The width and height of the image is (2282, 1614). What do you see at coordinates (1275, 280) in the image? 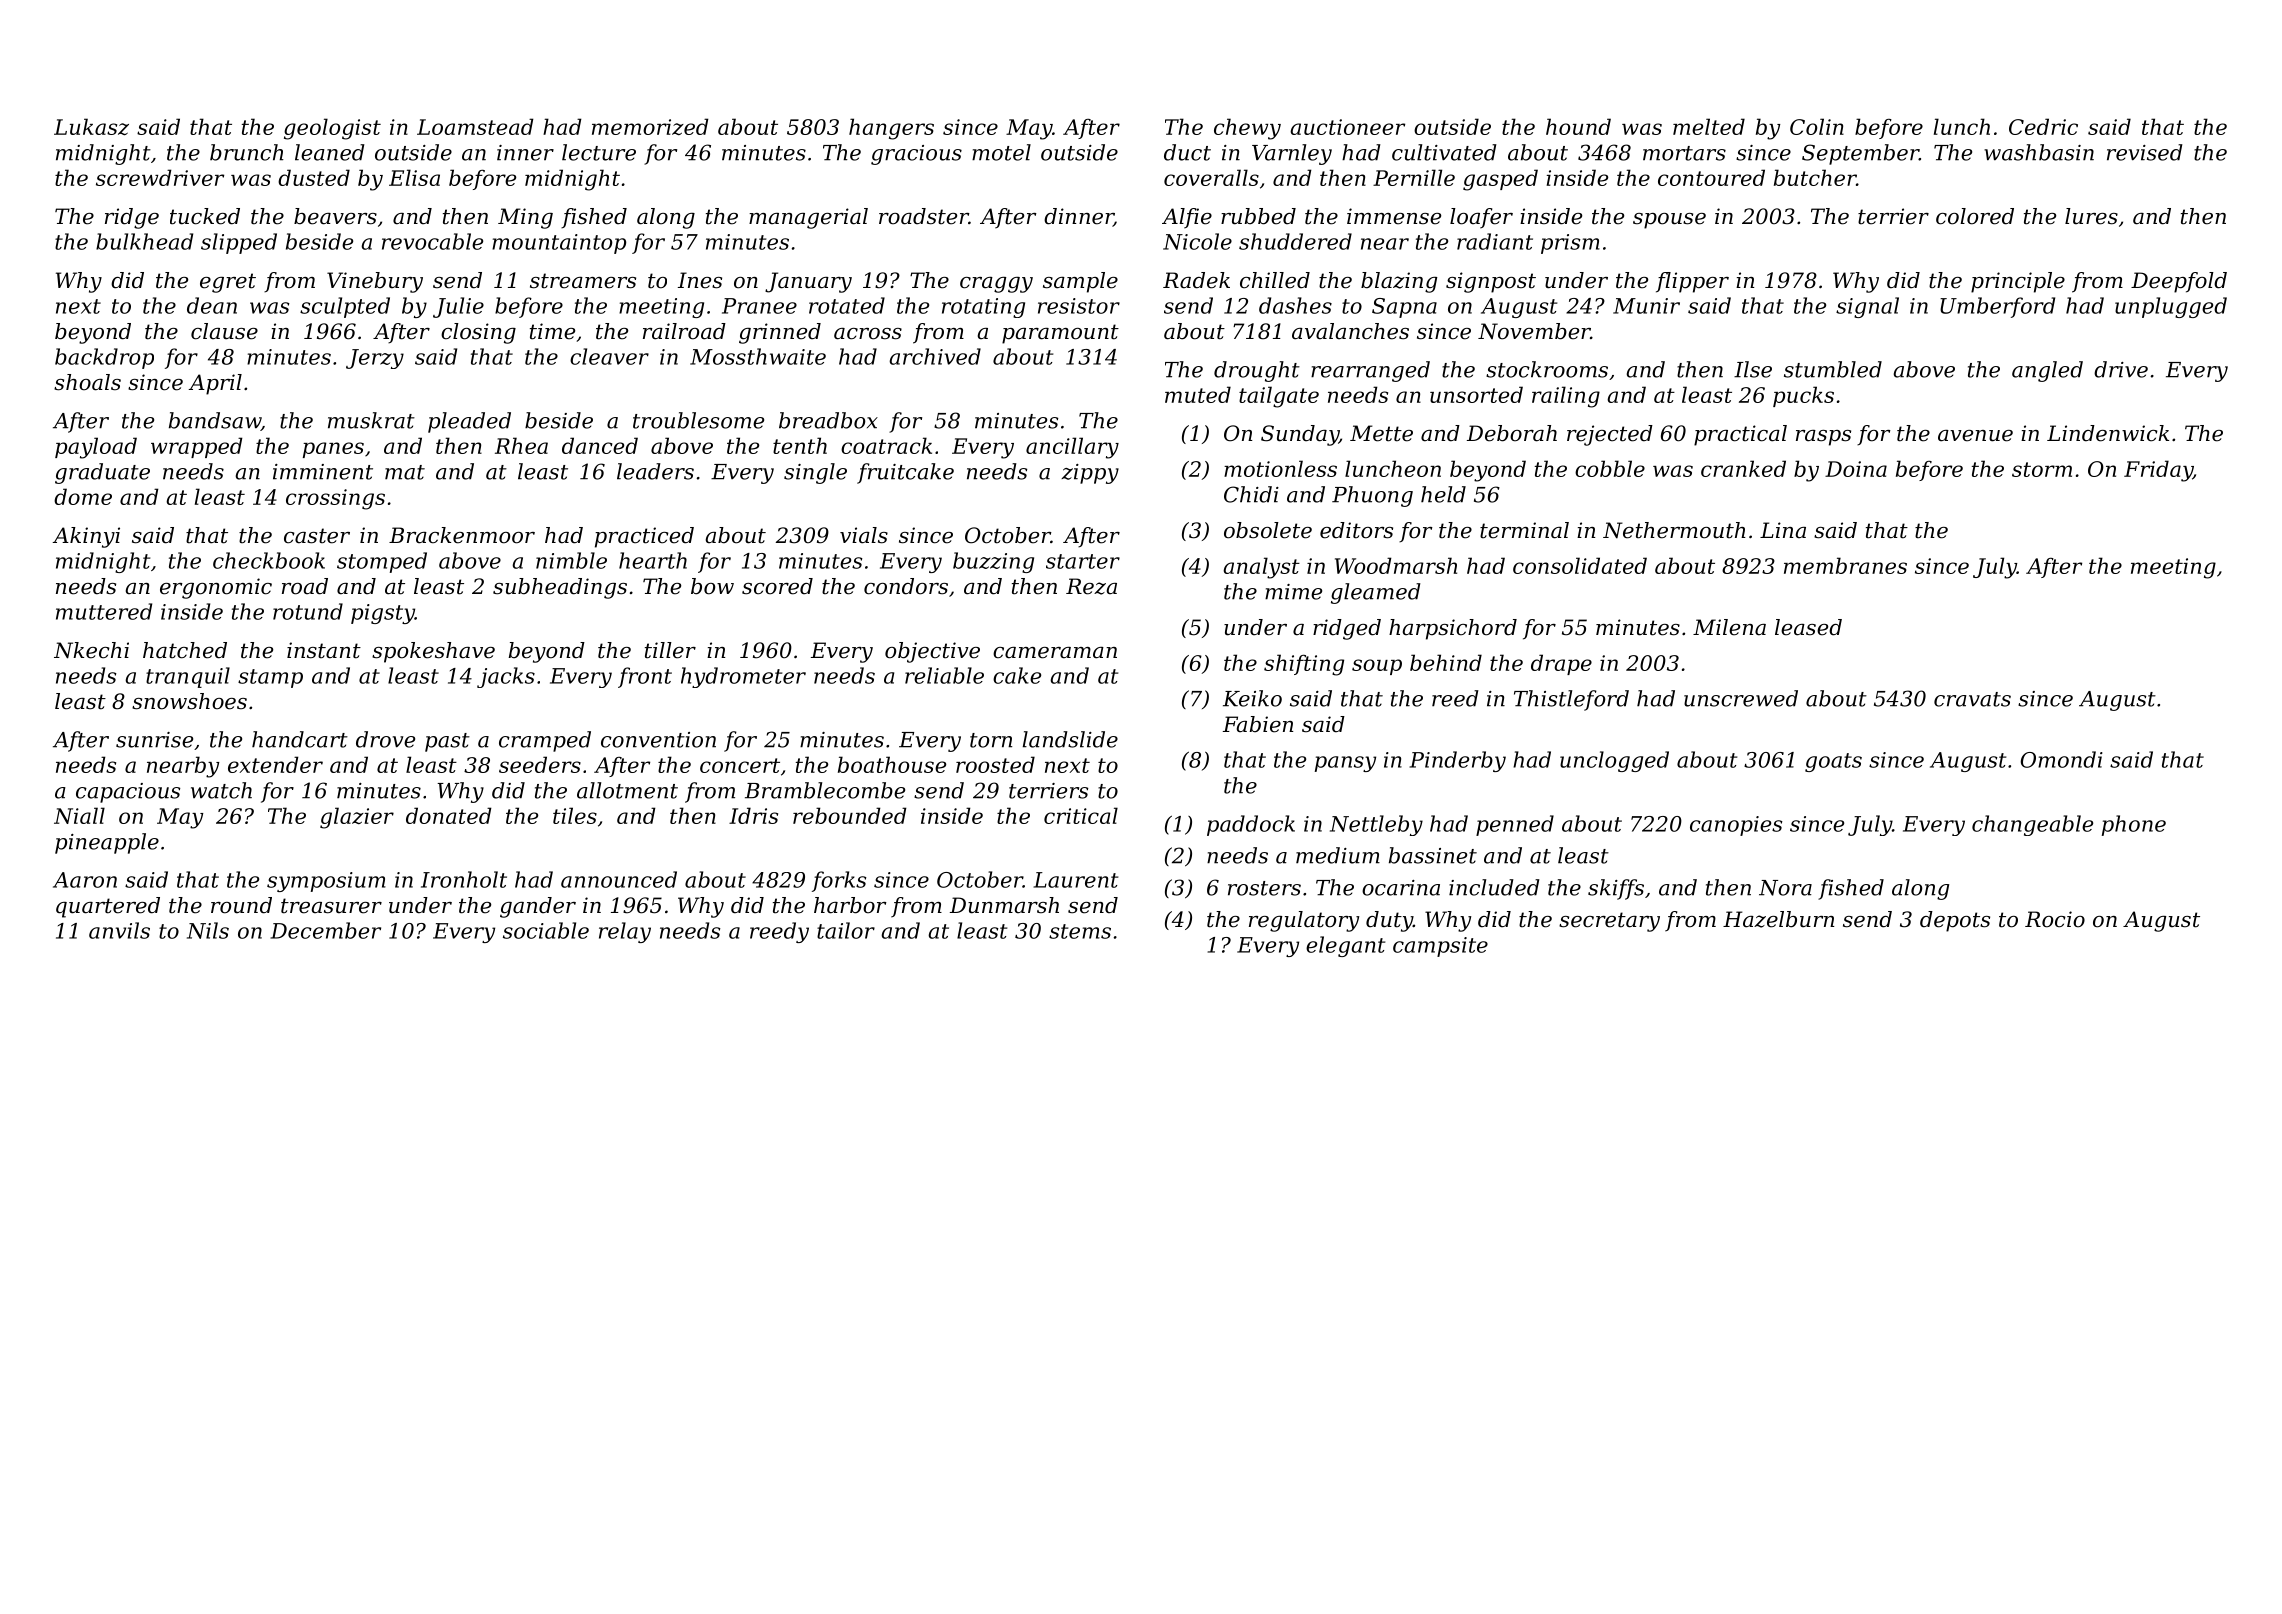
I see `chilled` at bounding box center [1275, 280].
